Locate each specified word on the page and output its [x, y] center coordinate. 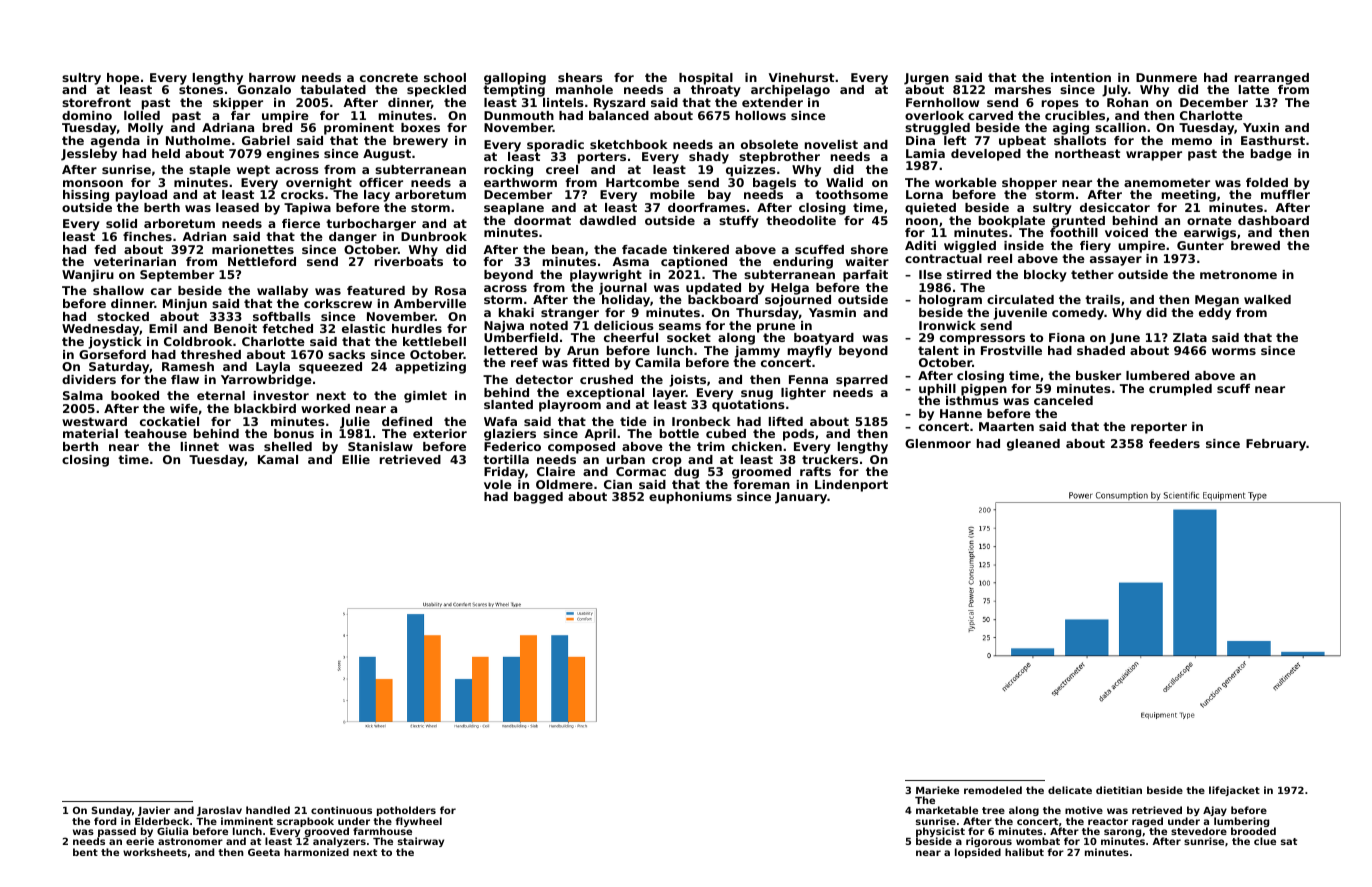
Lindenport [851, 486]
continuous [341, 810]
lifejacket [1234, 791]
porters [602, 158]
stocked [123, 316]
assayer [1116, 261]
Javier [154, 811]
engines [293, 155]
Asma [630, 261]
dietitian [1119, 790]
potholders [406, 811]
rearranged [1272, 79]
